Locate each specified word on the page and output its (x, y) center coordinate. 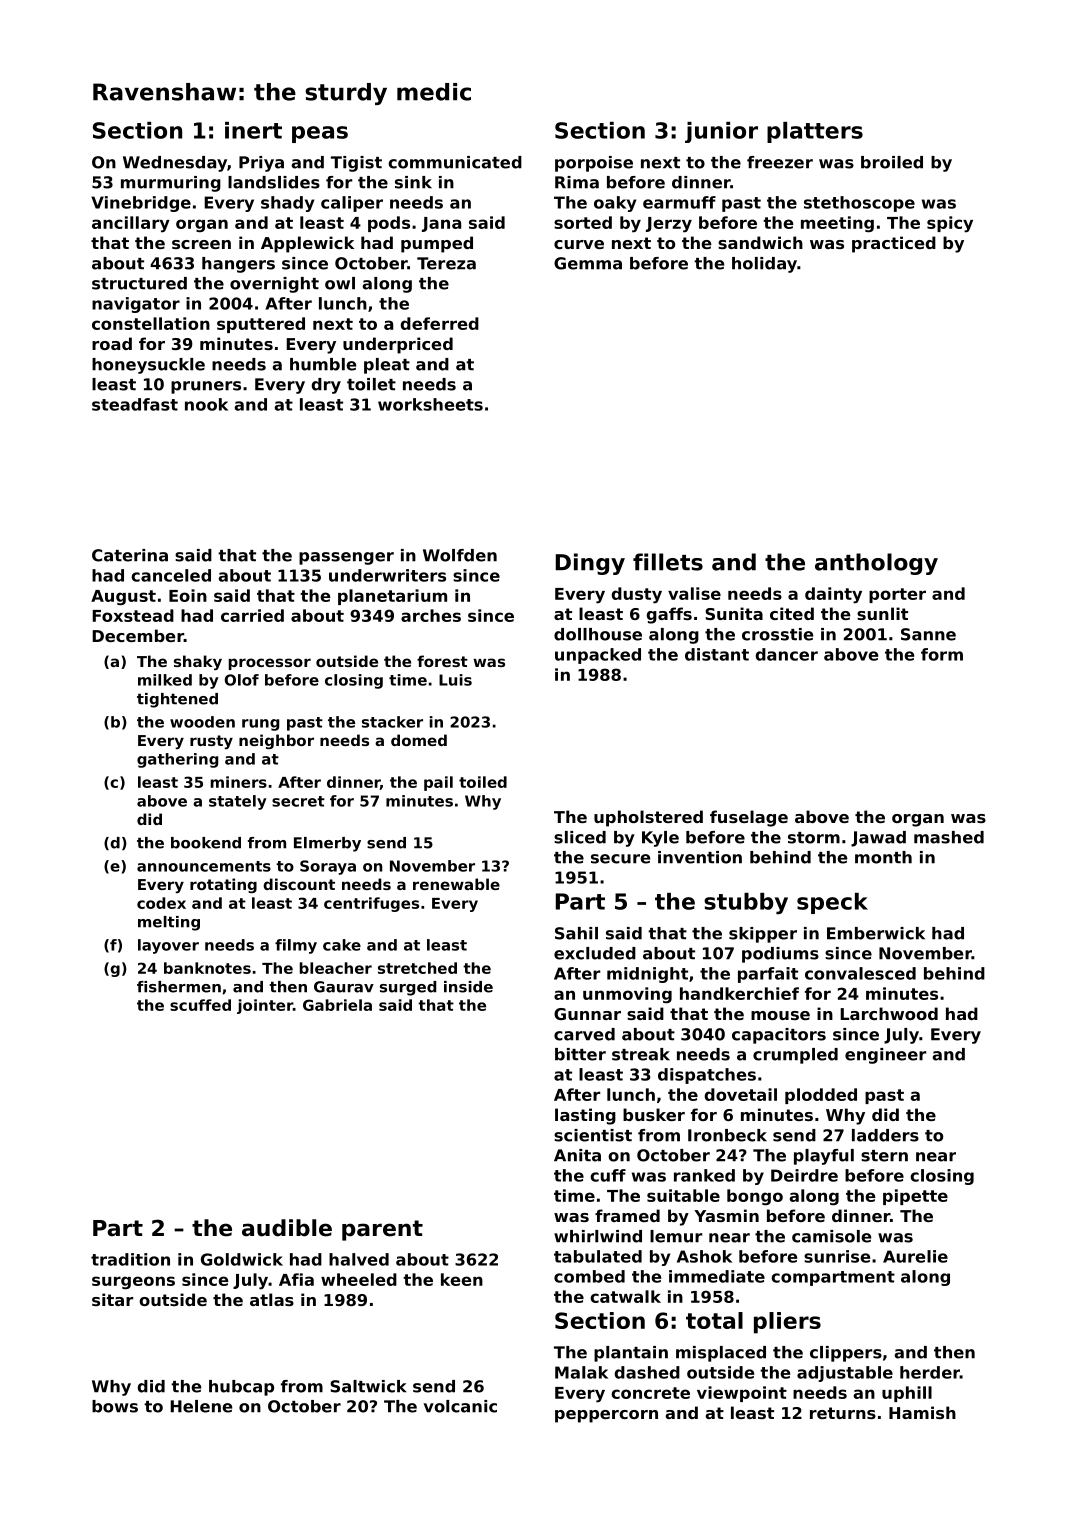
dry (326, 386)
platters (815, 132)
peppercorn (606, 1416)
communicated (455, 162)
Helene (201, 1406)
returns (843, 1413)
